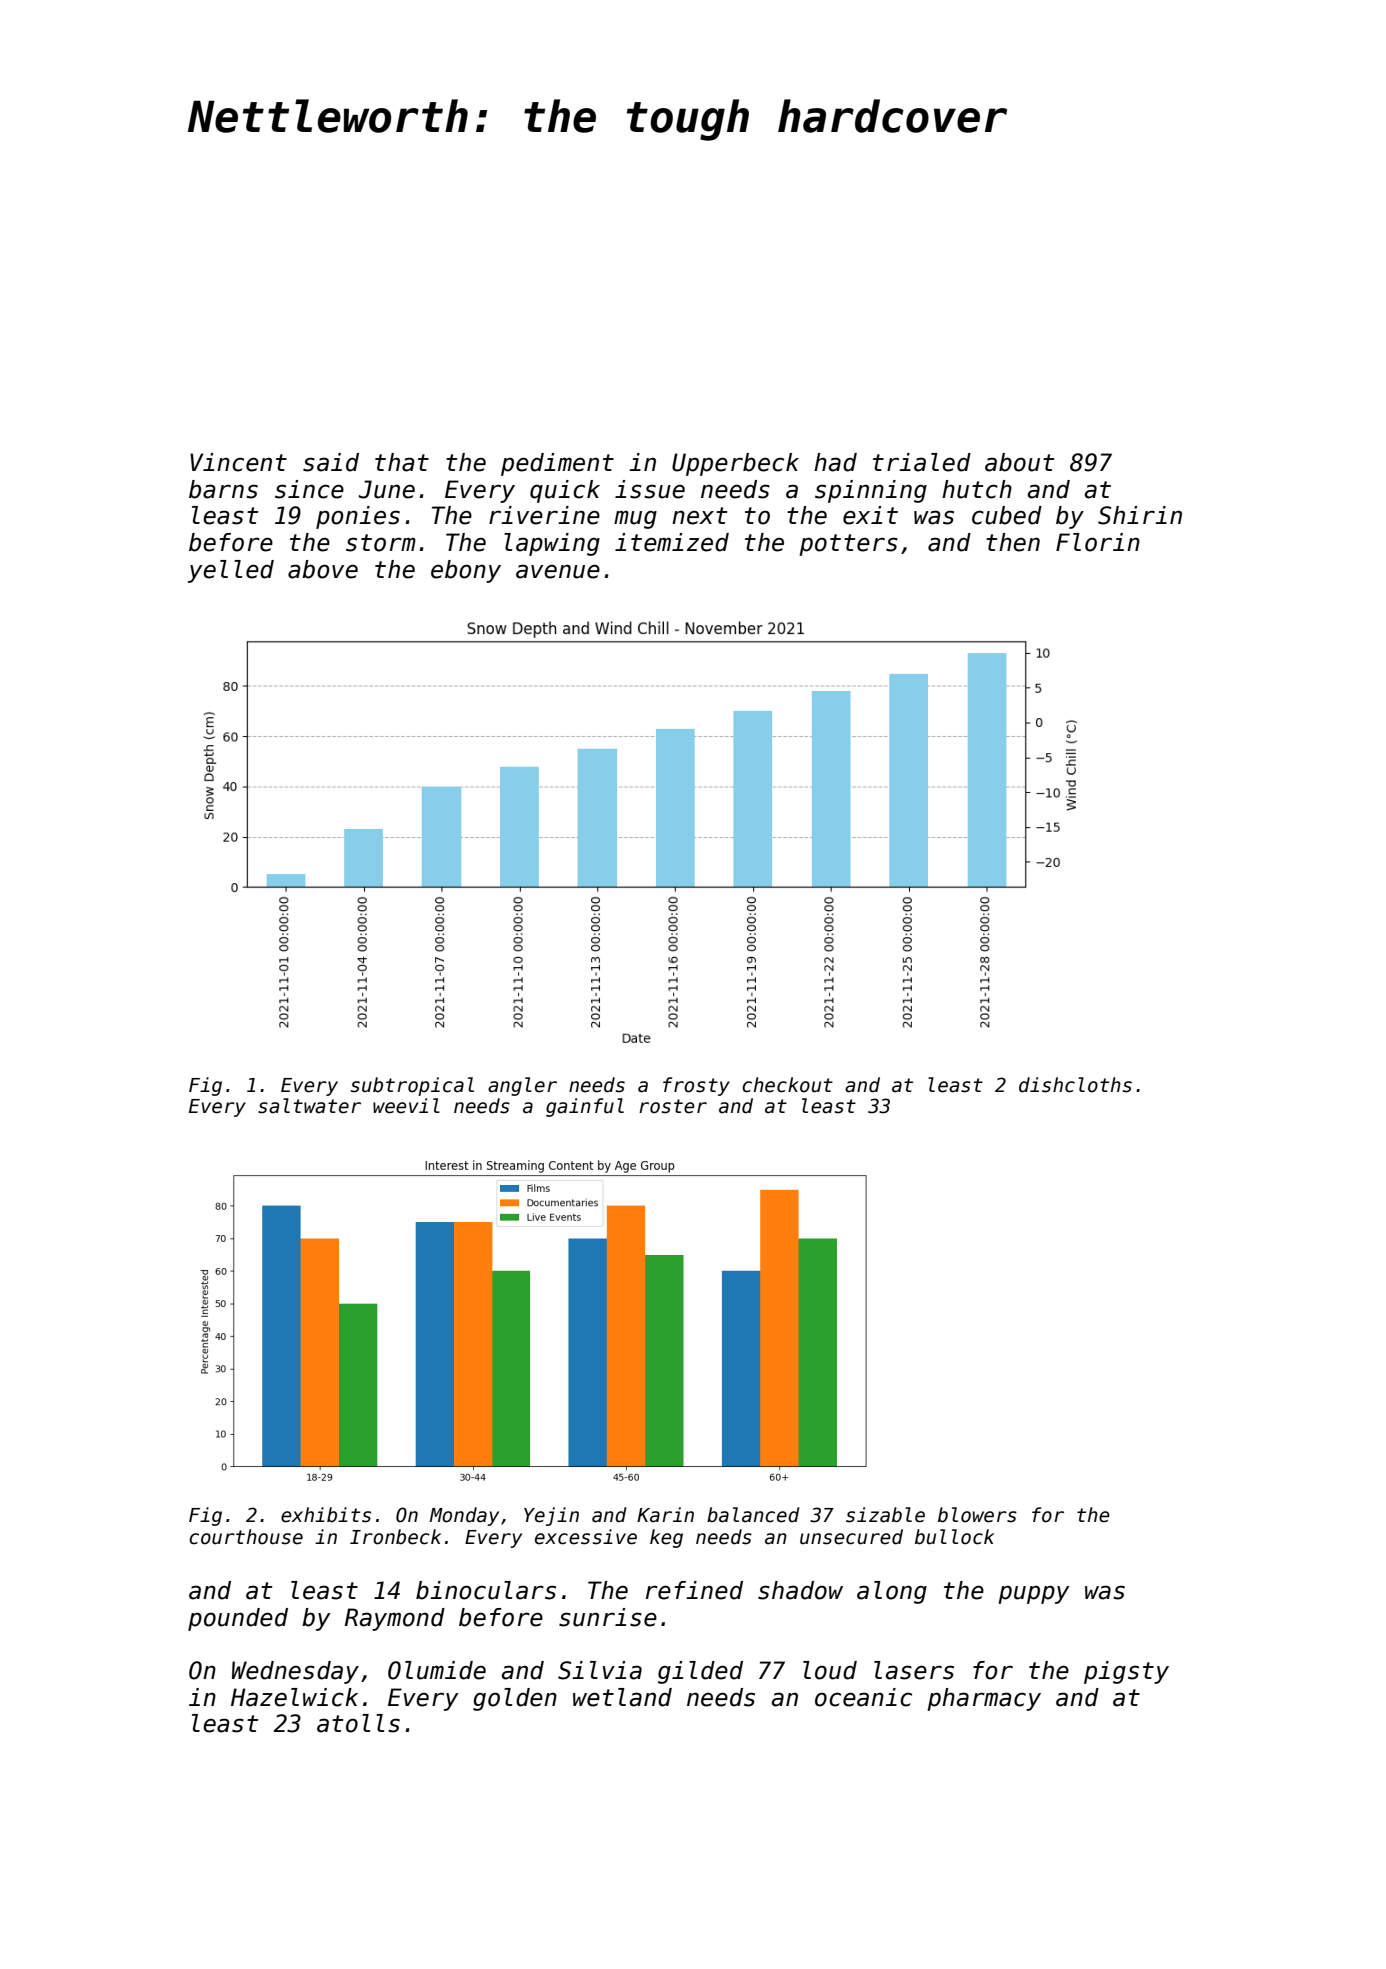  Describe the element at coordinates (406, 1106) in the screenshot. I see `weevil` at that location.
